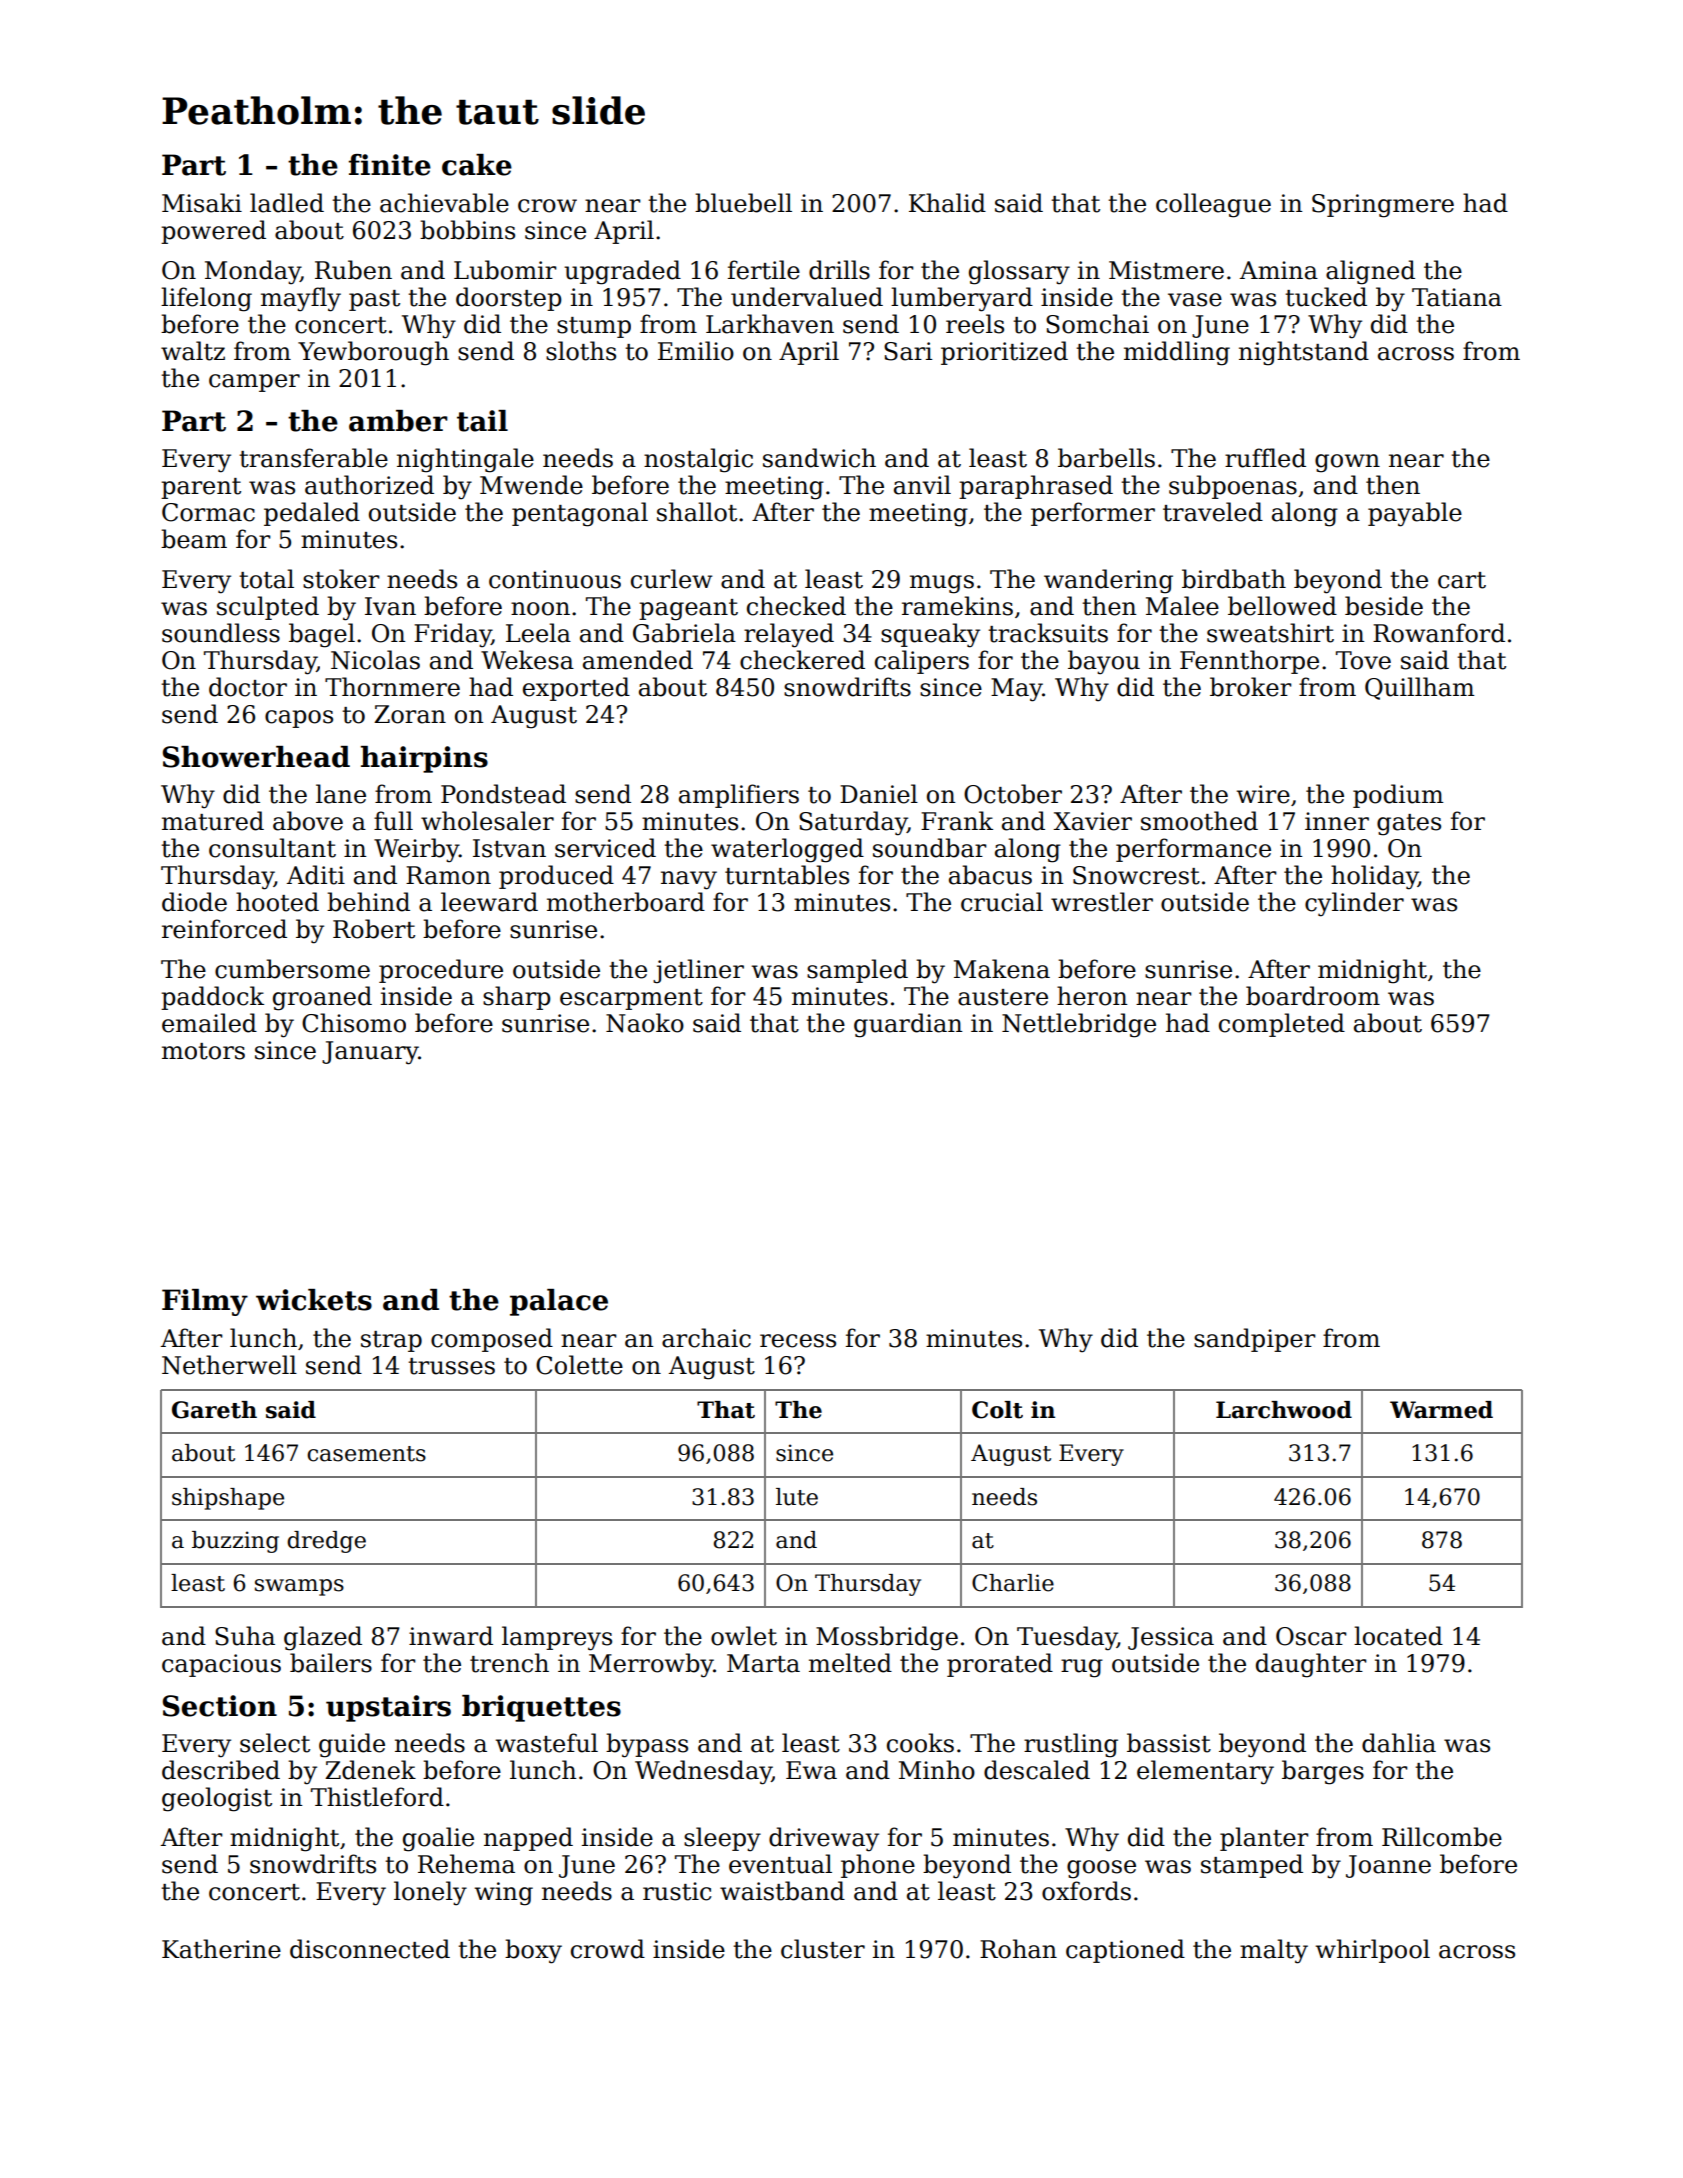 The height and width of the document is (2178, 1683). I want to click on Rehema, so click(466, 1864).
